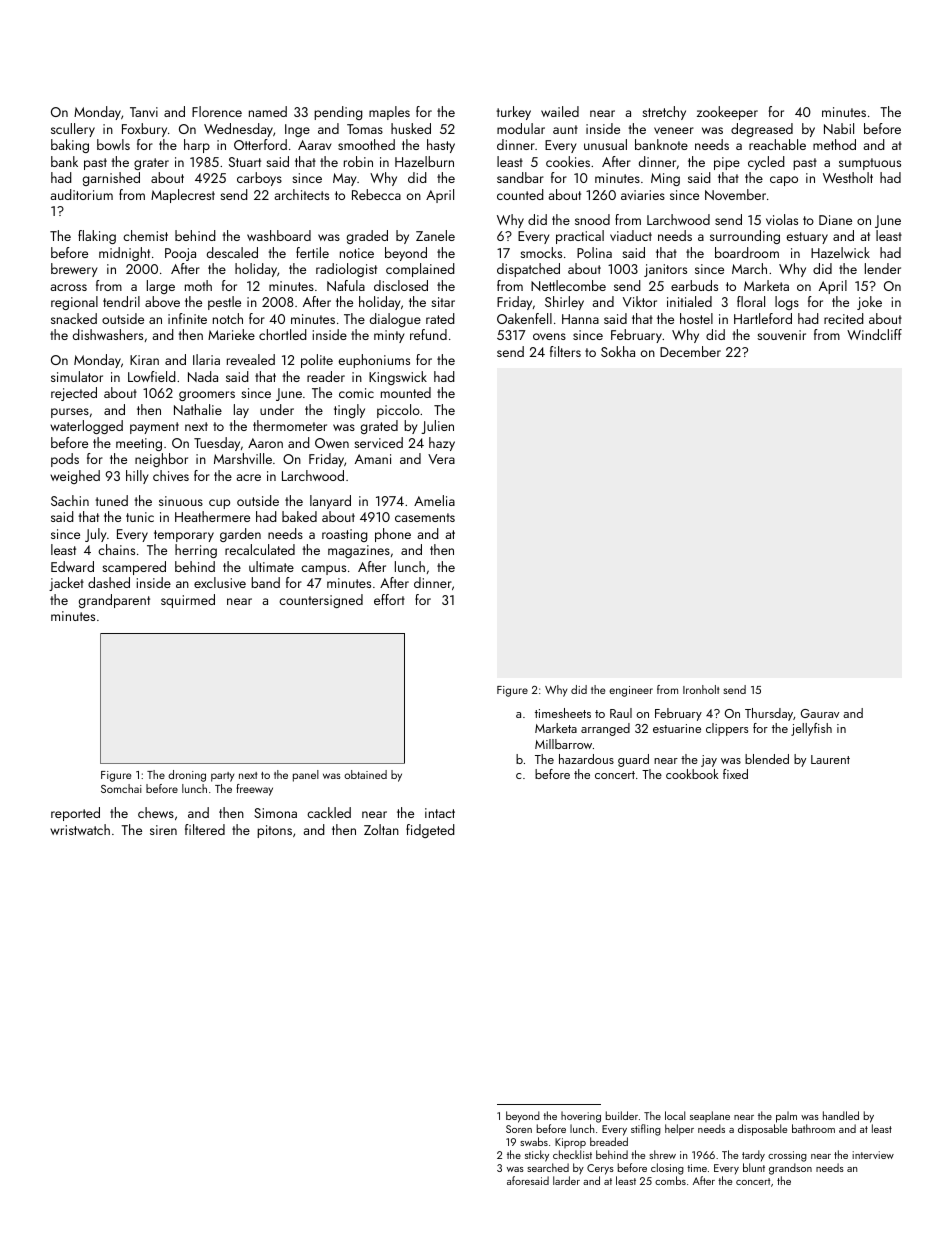 The width and height of the screenshot is (952, 1233). I want to click on filtered, so click(205, 829).
